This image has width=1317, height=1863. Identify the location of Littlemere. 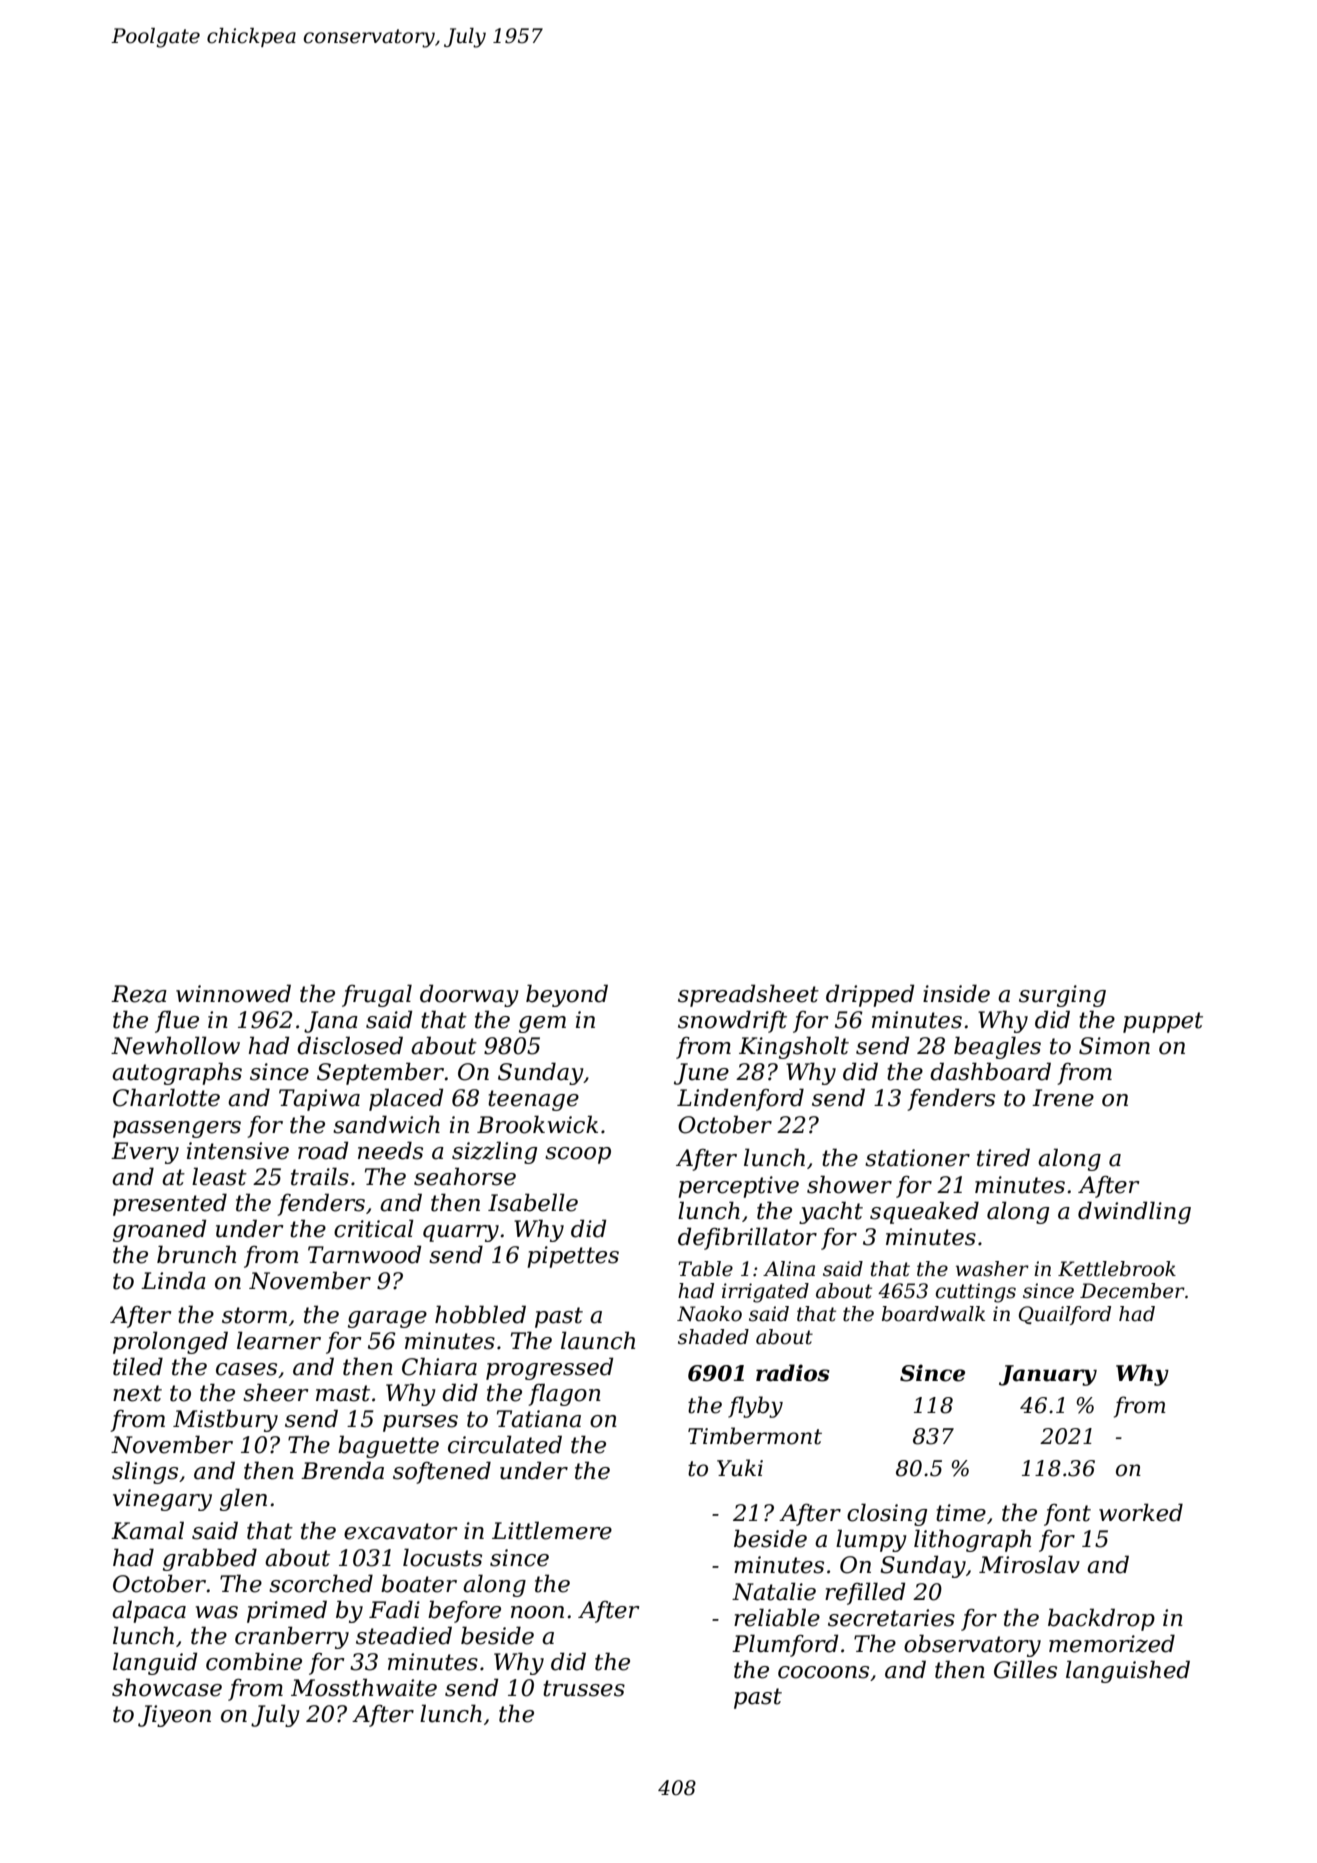
(552, 1530).
